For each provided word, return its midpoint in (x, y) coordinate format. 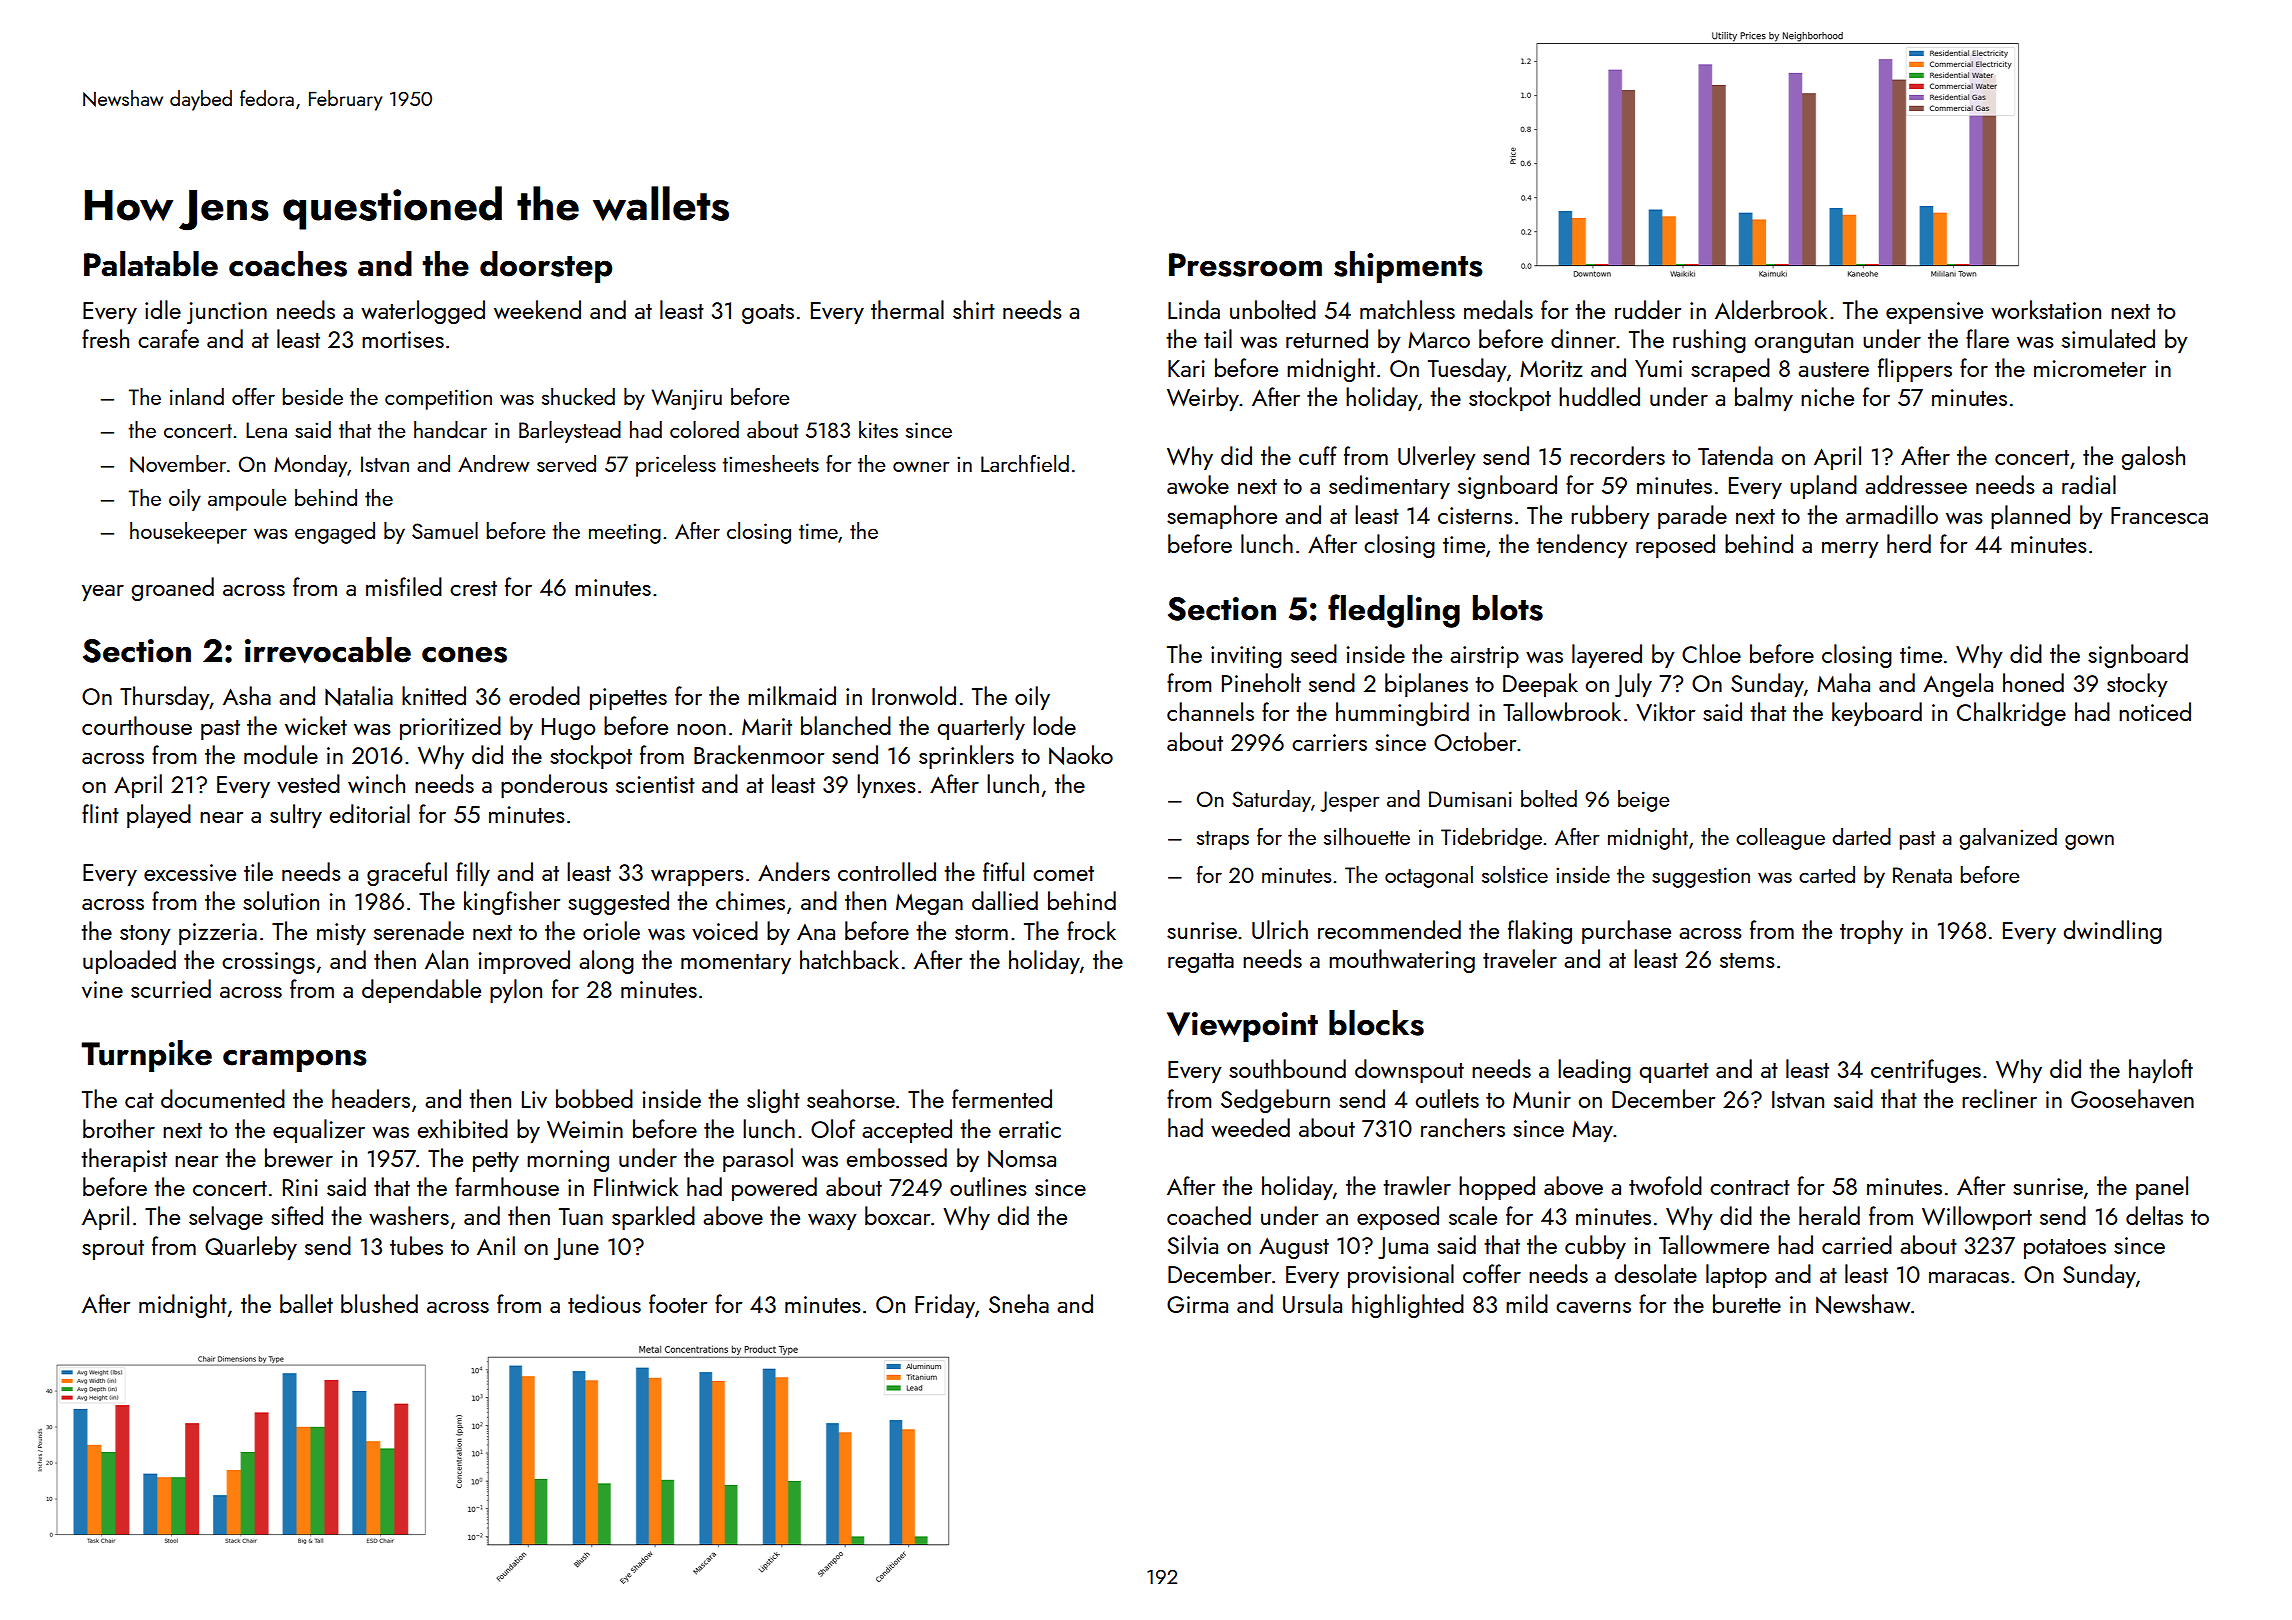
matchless (1407, 309)
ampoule (247, 500)
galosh (2153, 458)
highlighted (1408, 1306)
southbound (1287, 1068)
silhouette (1367, 836)
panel (2162, 1188)
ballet (306, 1303)
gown (2089, 842)
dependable (421, 991)
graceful (407, 874)
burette (1747, 1303)
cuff (1318, 455)
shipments (1408, 267)
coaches (288, 264)
